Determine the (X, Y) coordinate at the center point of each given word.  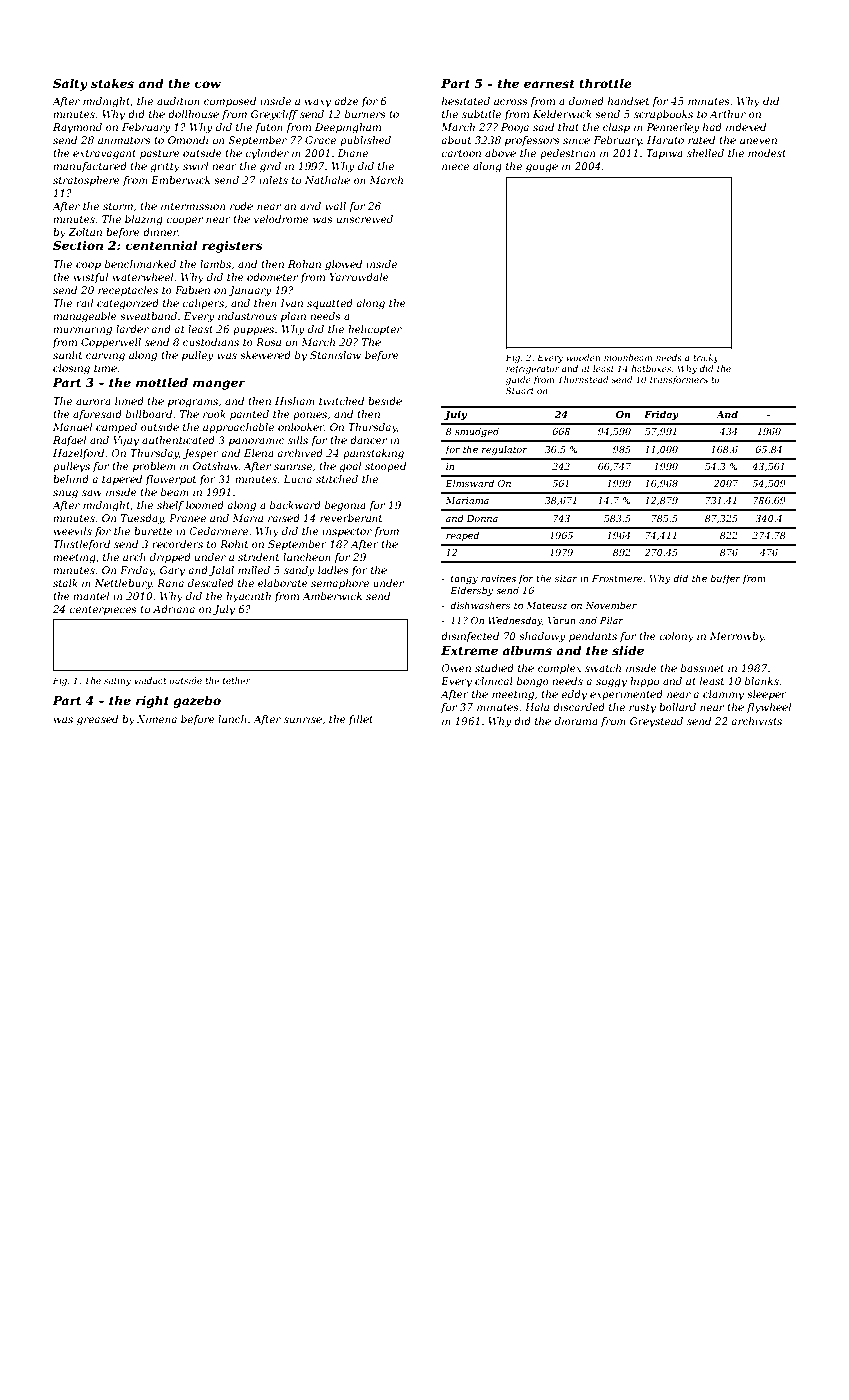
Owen (456, 668)
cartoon (461, 153)
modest (767, 153)
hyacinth (248, 597)
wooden (583, 357)
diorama (576, 721)
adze (346, 101)
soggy (611, 683)
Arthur (727, 114)
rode (241, 206)
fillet (360, 720)
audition (178, 101)
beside (385, 401)
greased (97, 720)
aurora (93, 402)
